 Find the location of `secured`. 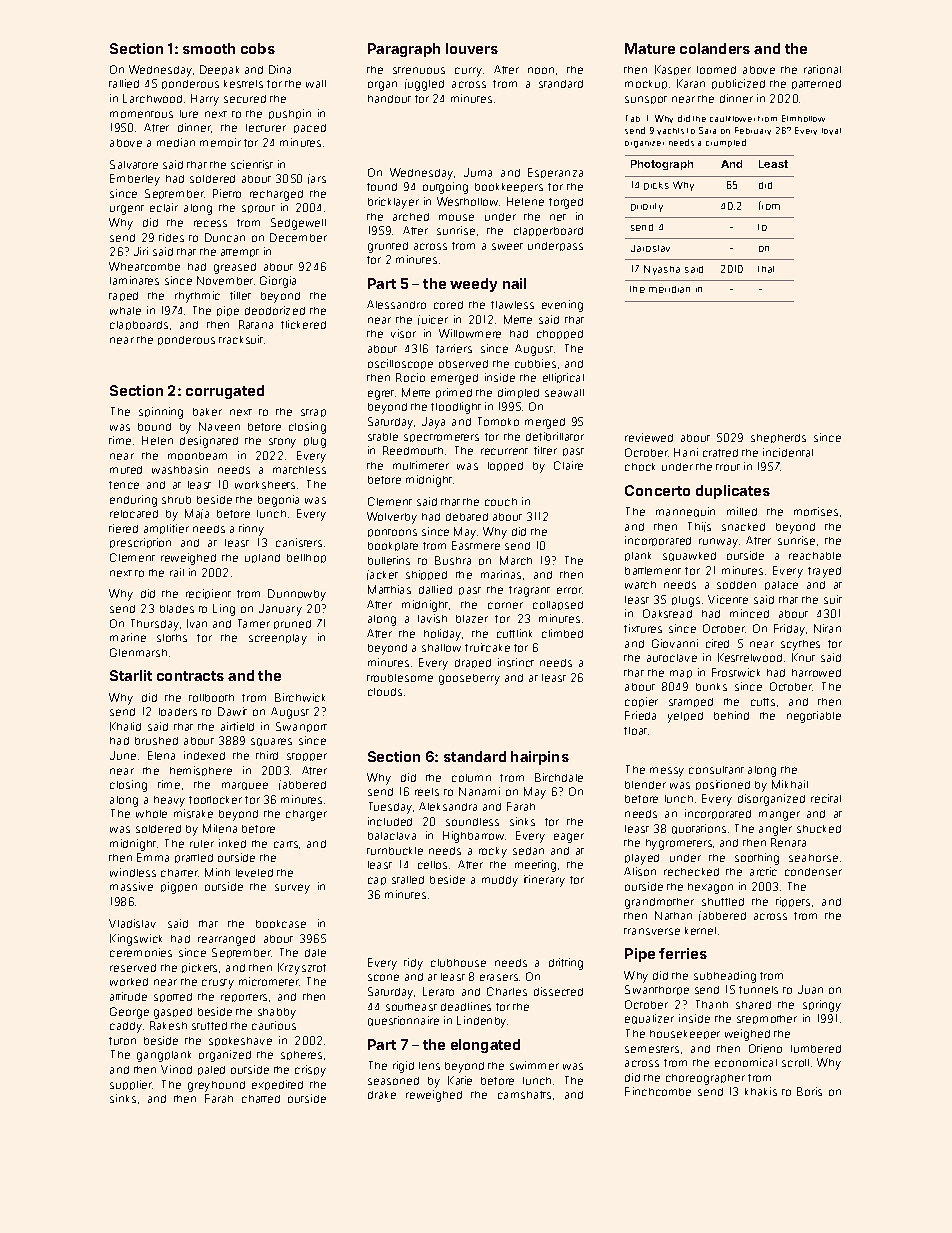

secured is located at coordinates (245, 99).
